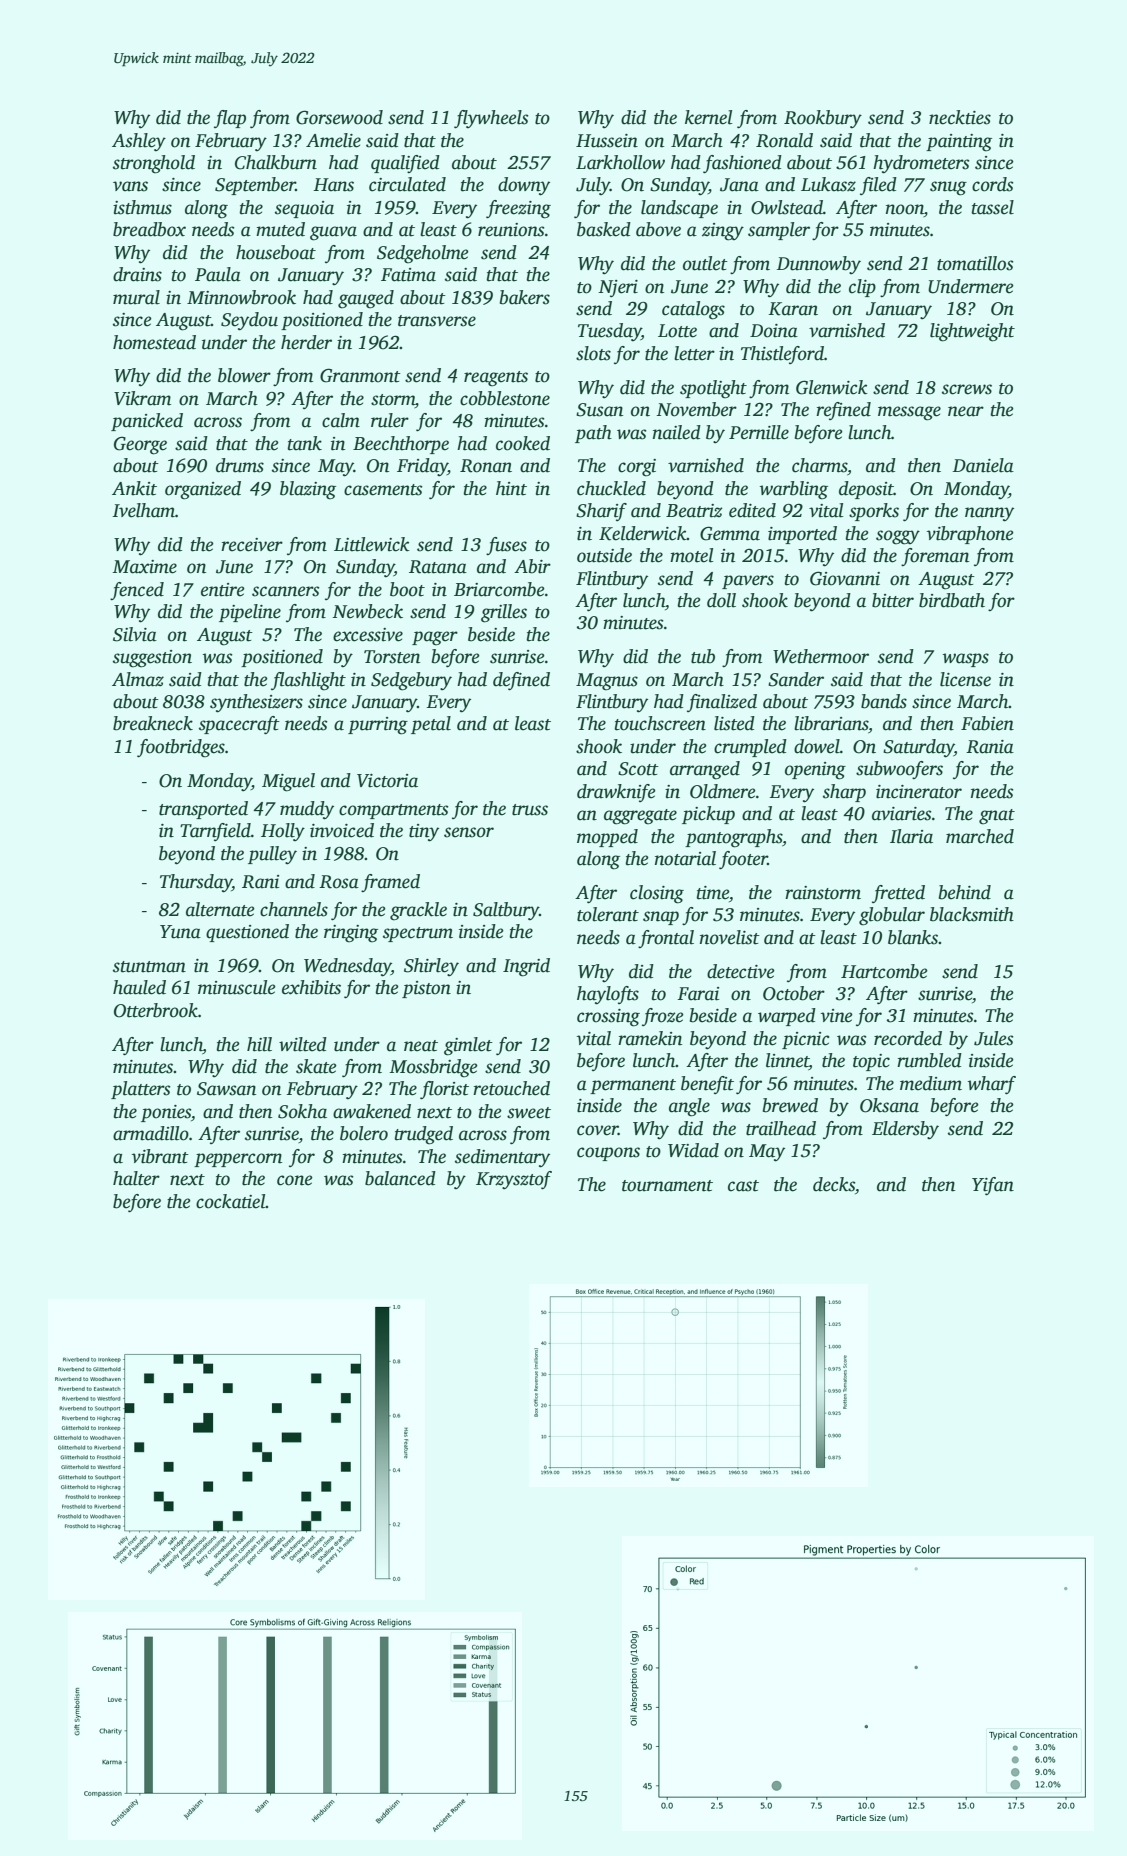  I want to click on cast, so click(743, 1186).
